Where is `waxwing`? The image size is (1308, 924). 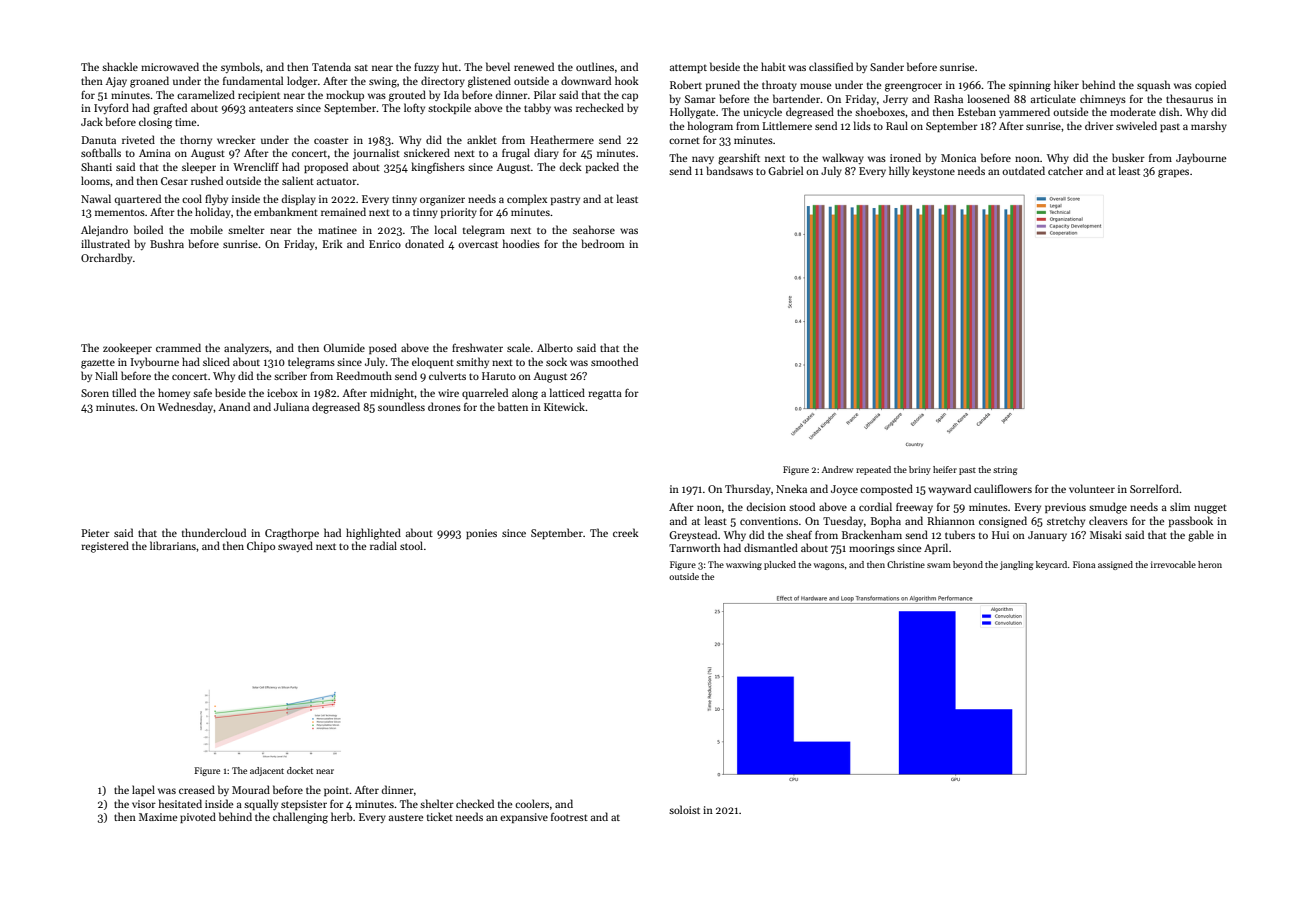
waxwing is located at coordinates (744, 565).
